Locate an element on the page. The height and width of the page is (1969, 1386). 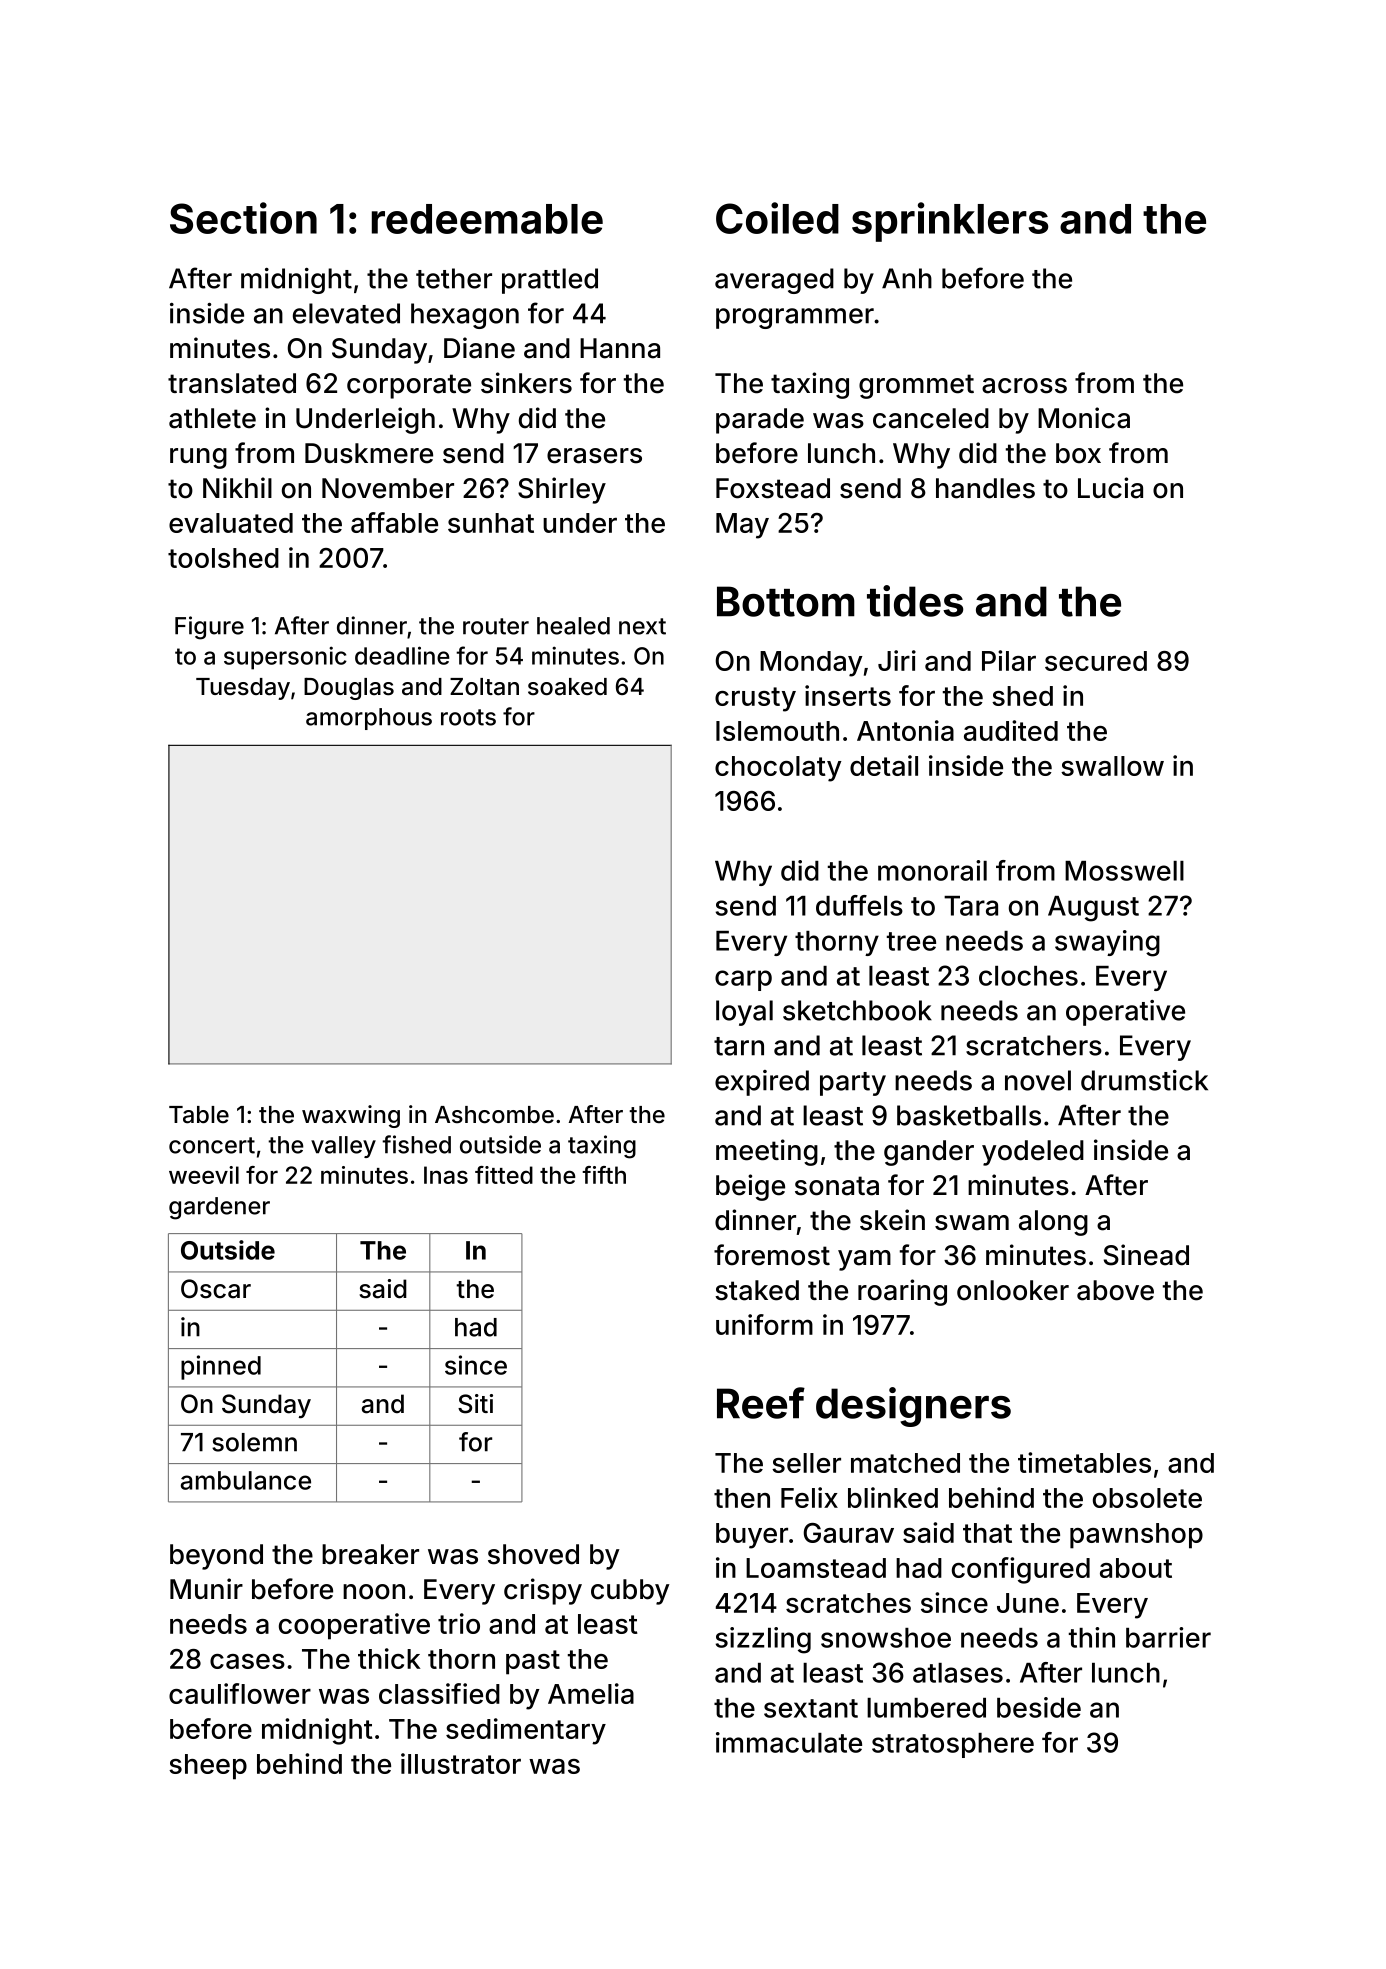
November is located at coordinates (388, 488).
